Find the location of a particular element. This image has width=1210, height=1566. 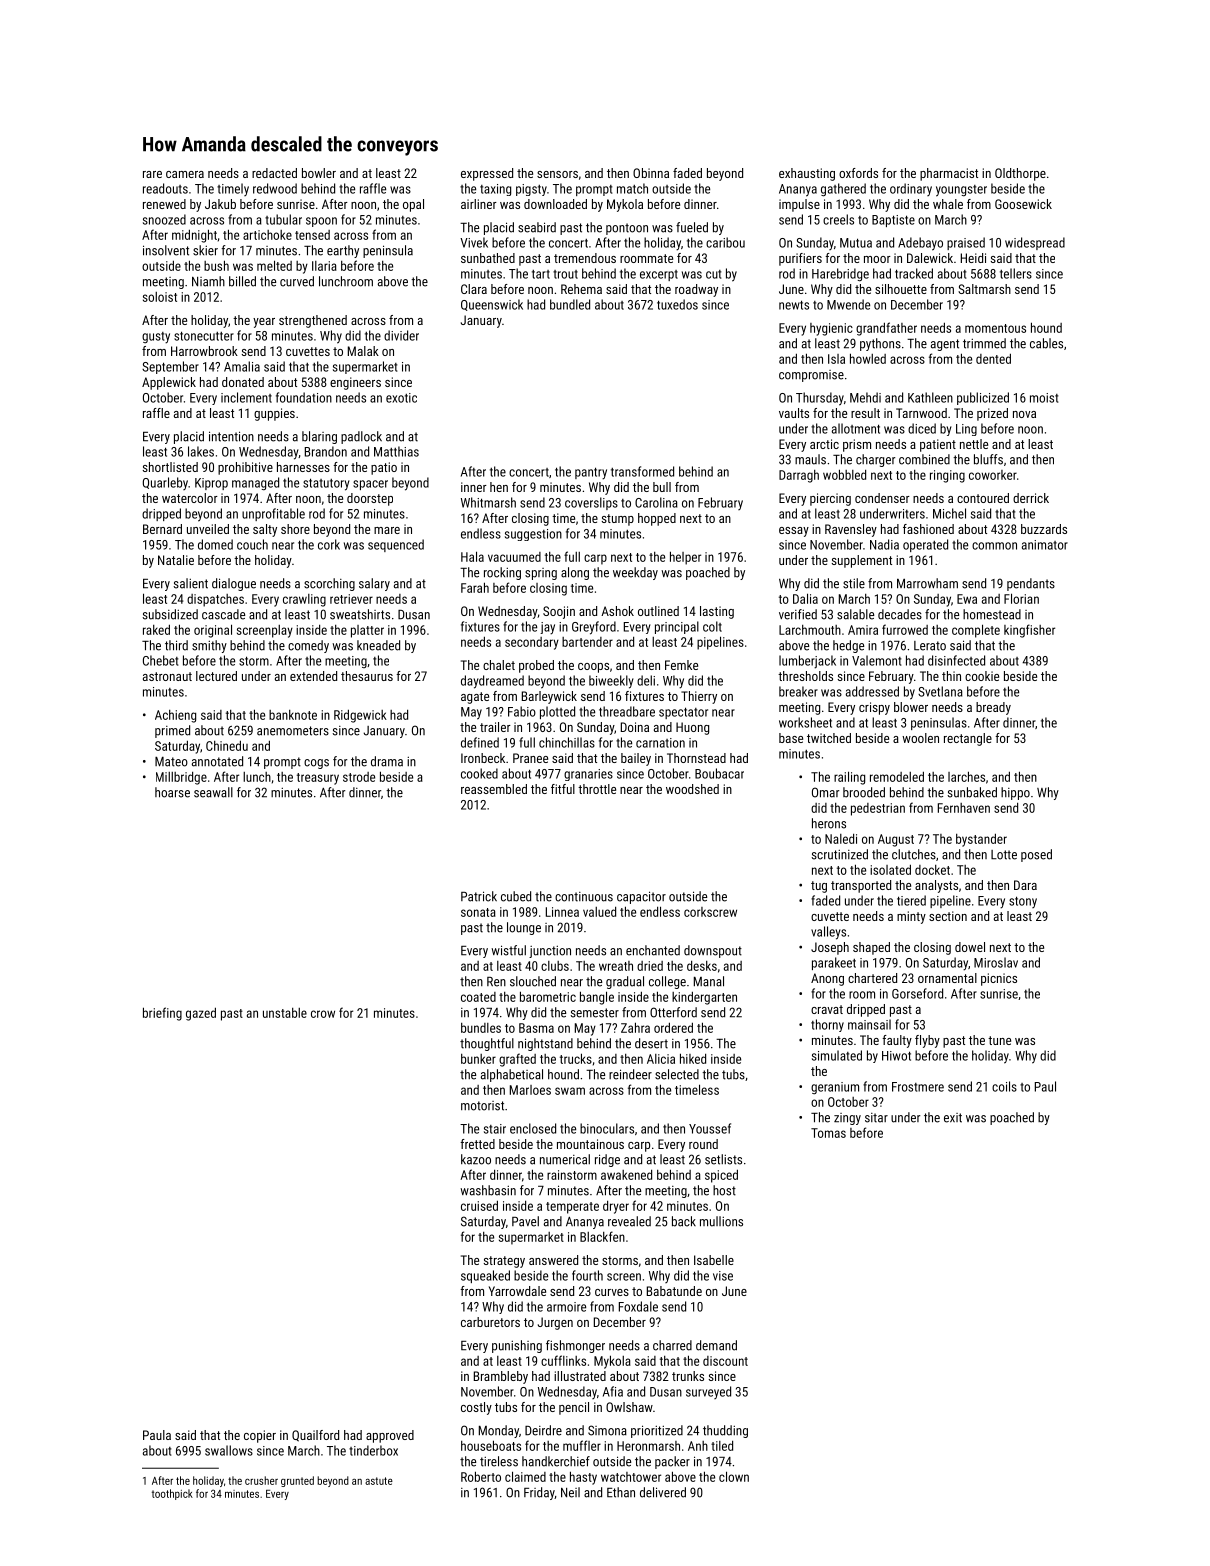

swallows is located at coordinates (229, 1450).
